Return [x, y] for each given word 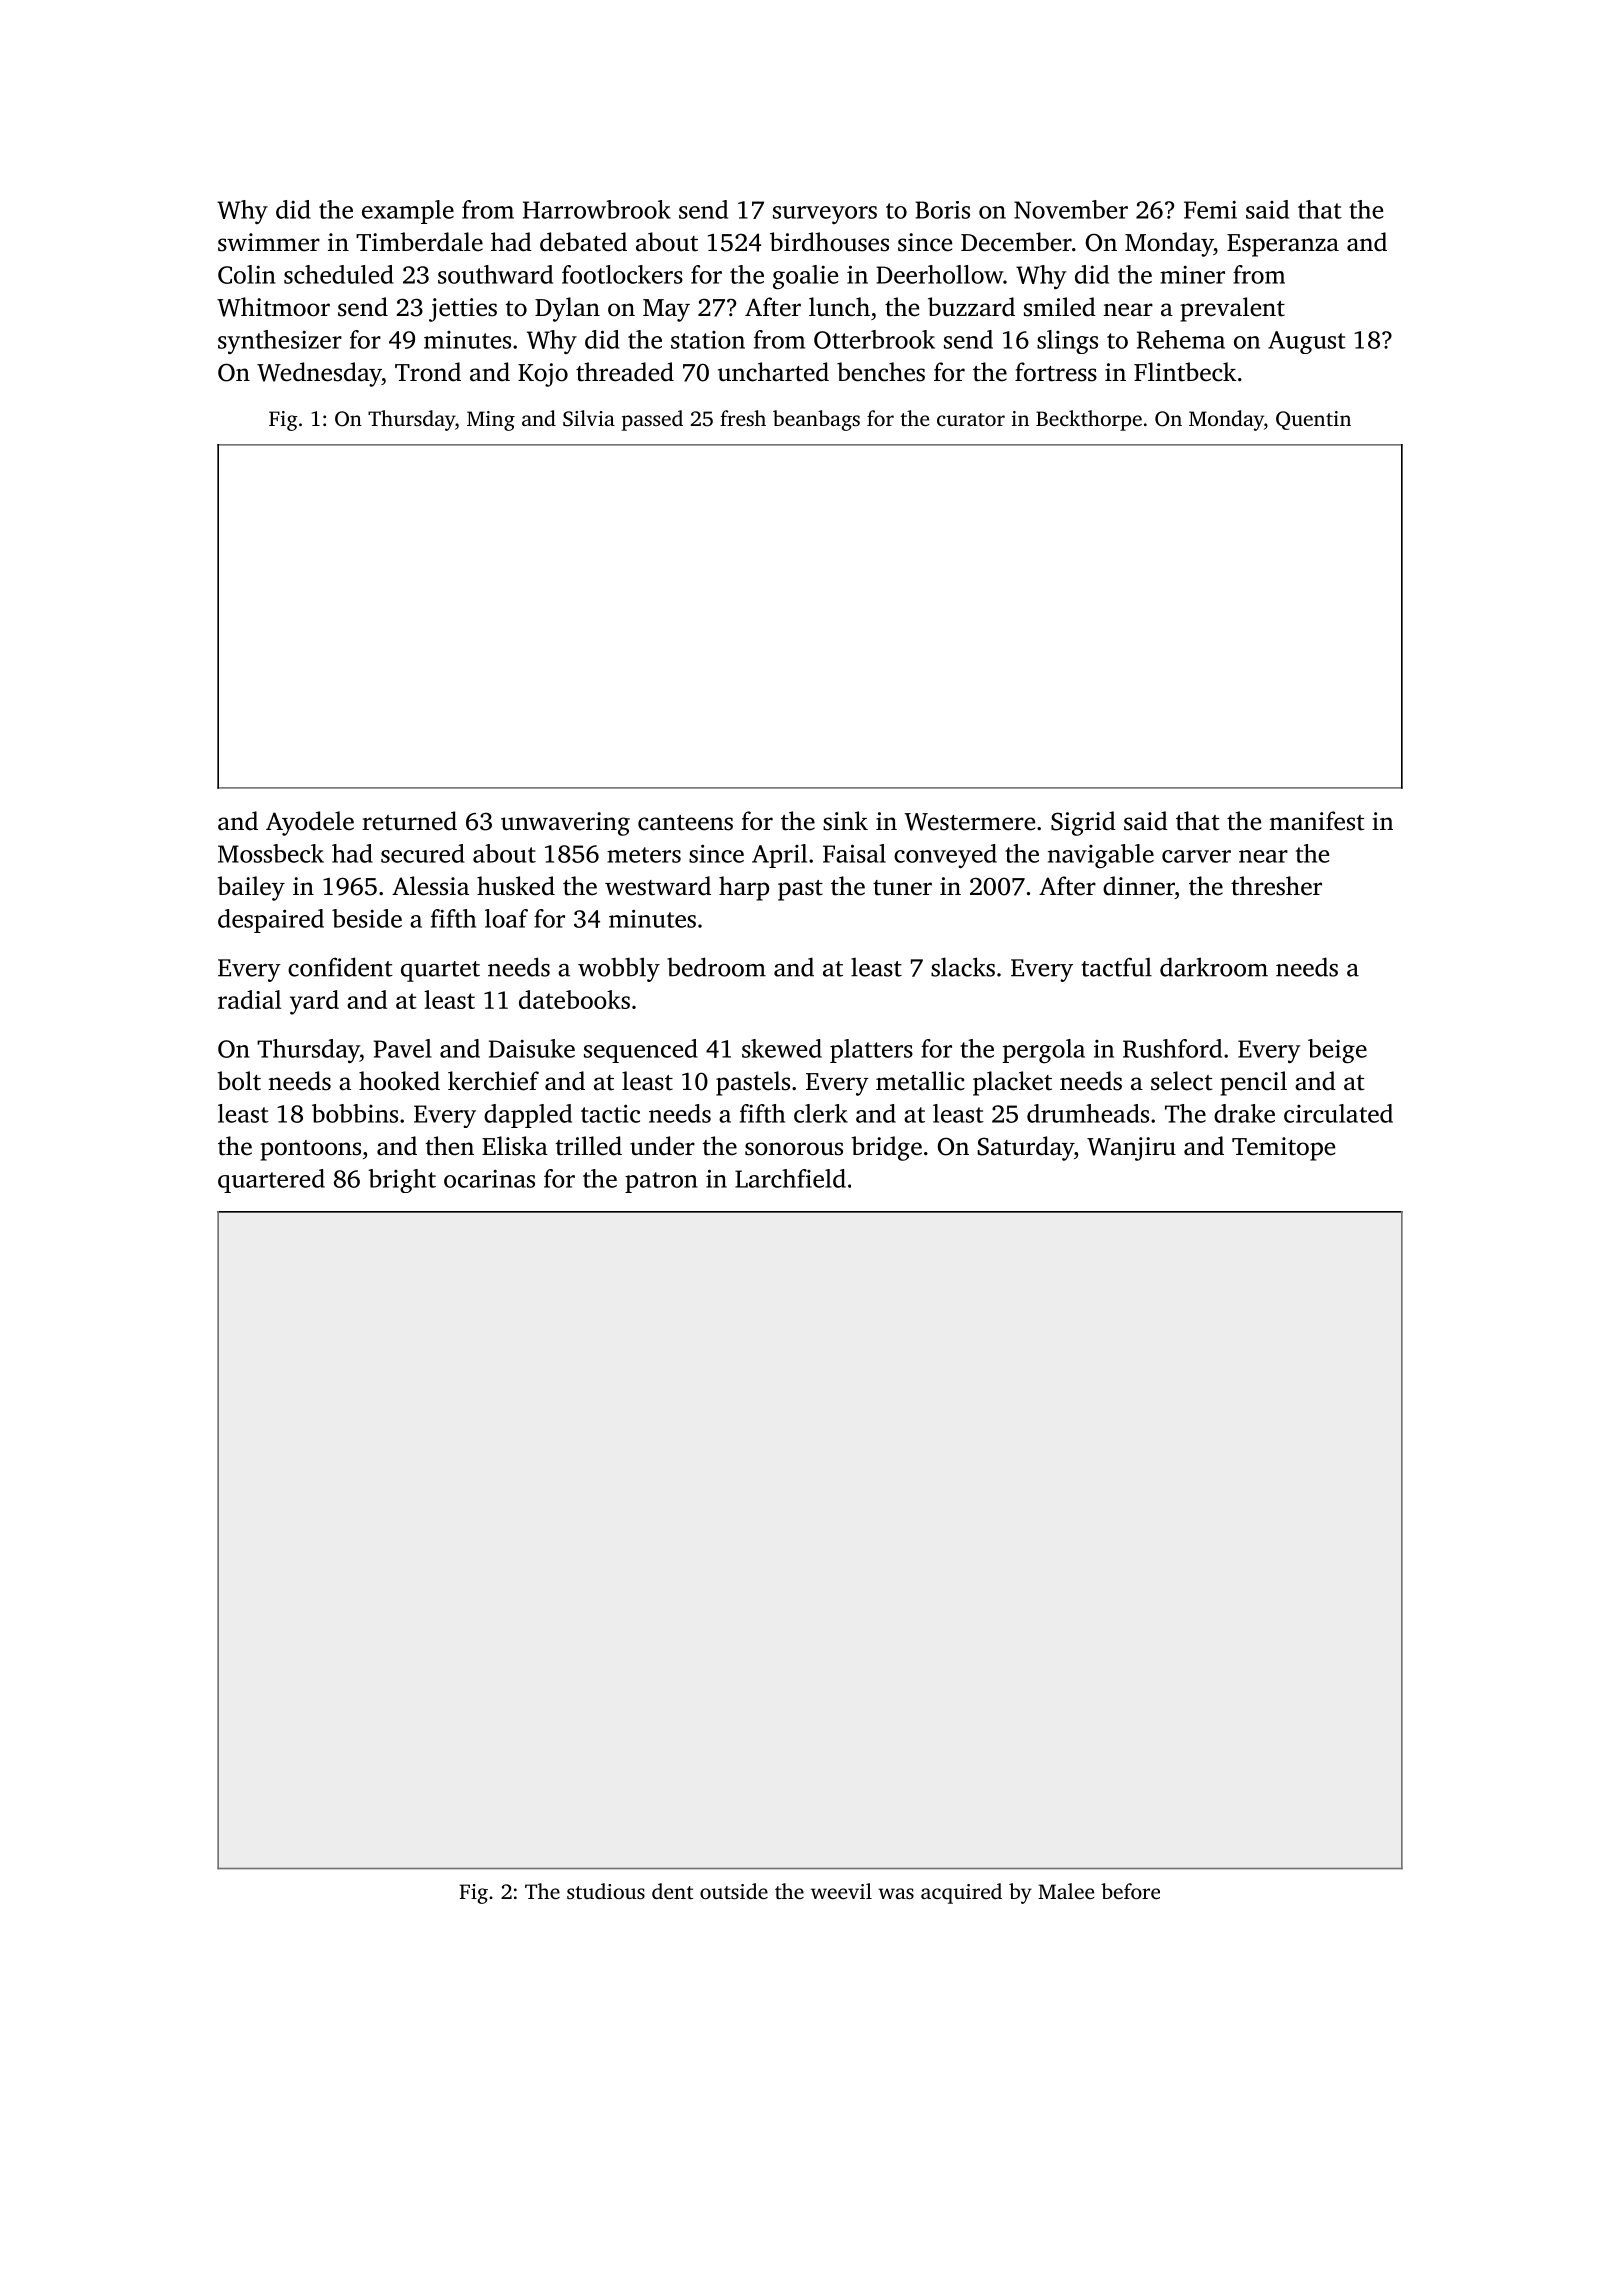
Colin [247, 274]
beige [1337, 1051]
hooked [399, 1081]
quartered [271, 1181]
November [1071, 209]
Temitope [1283, 1149]
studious [606, 1891]
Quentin [1313, 420]
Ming [491, 421]
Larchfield [790, 1178]
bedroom [716, 967]
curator [971, 419]
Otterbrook [874, 339]
